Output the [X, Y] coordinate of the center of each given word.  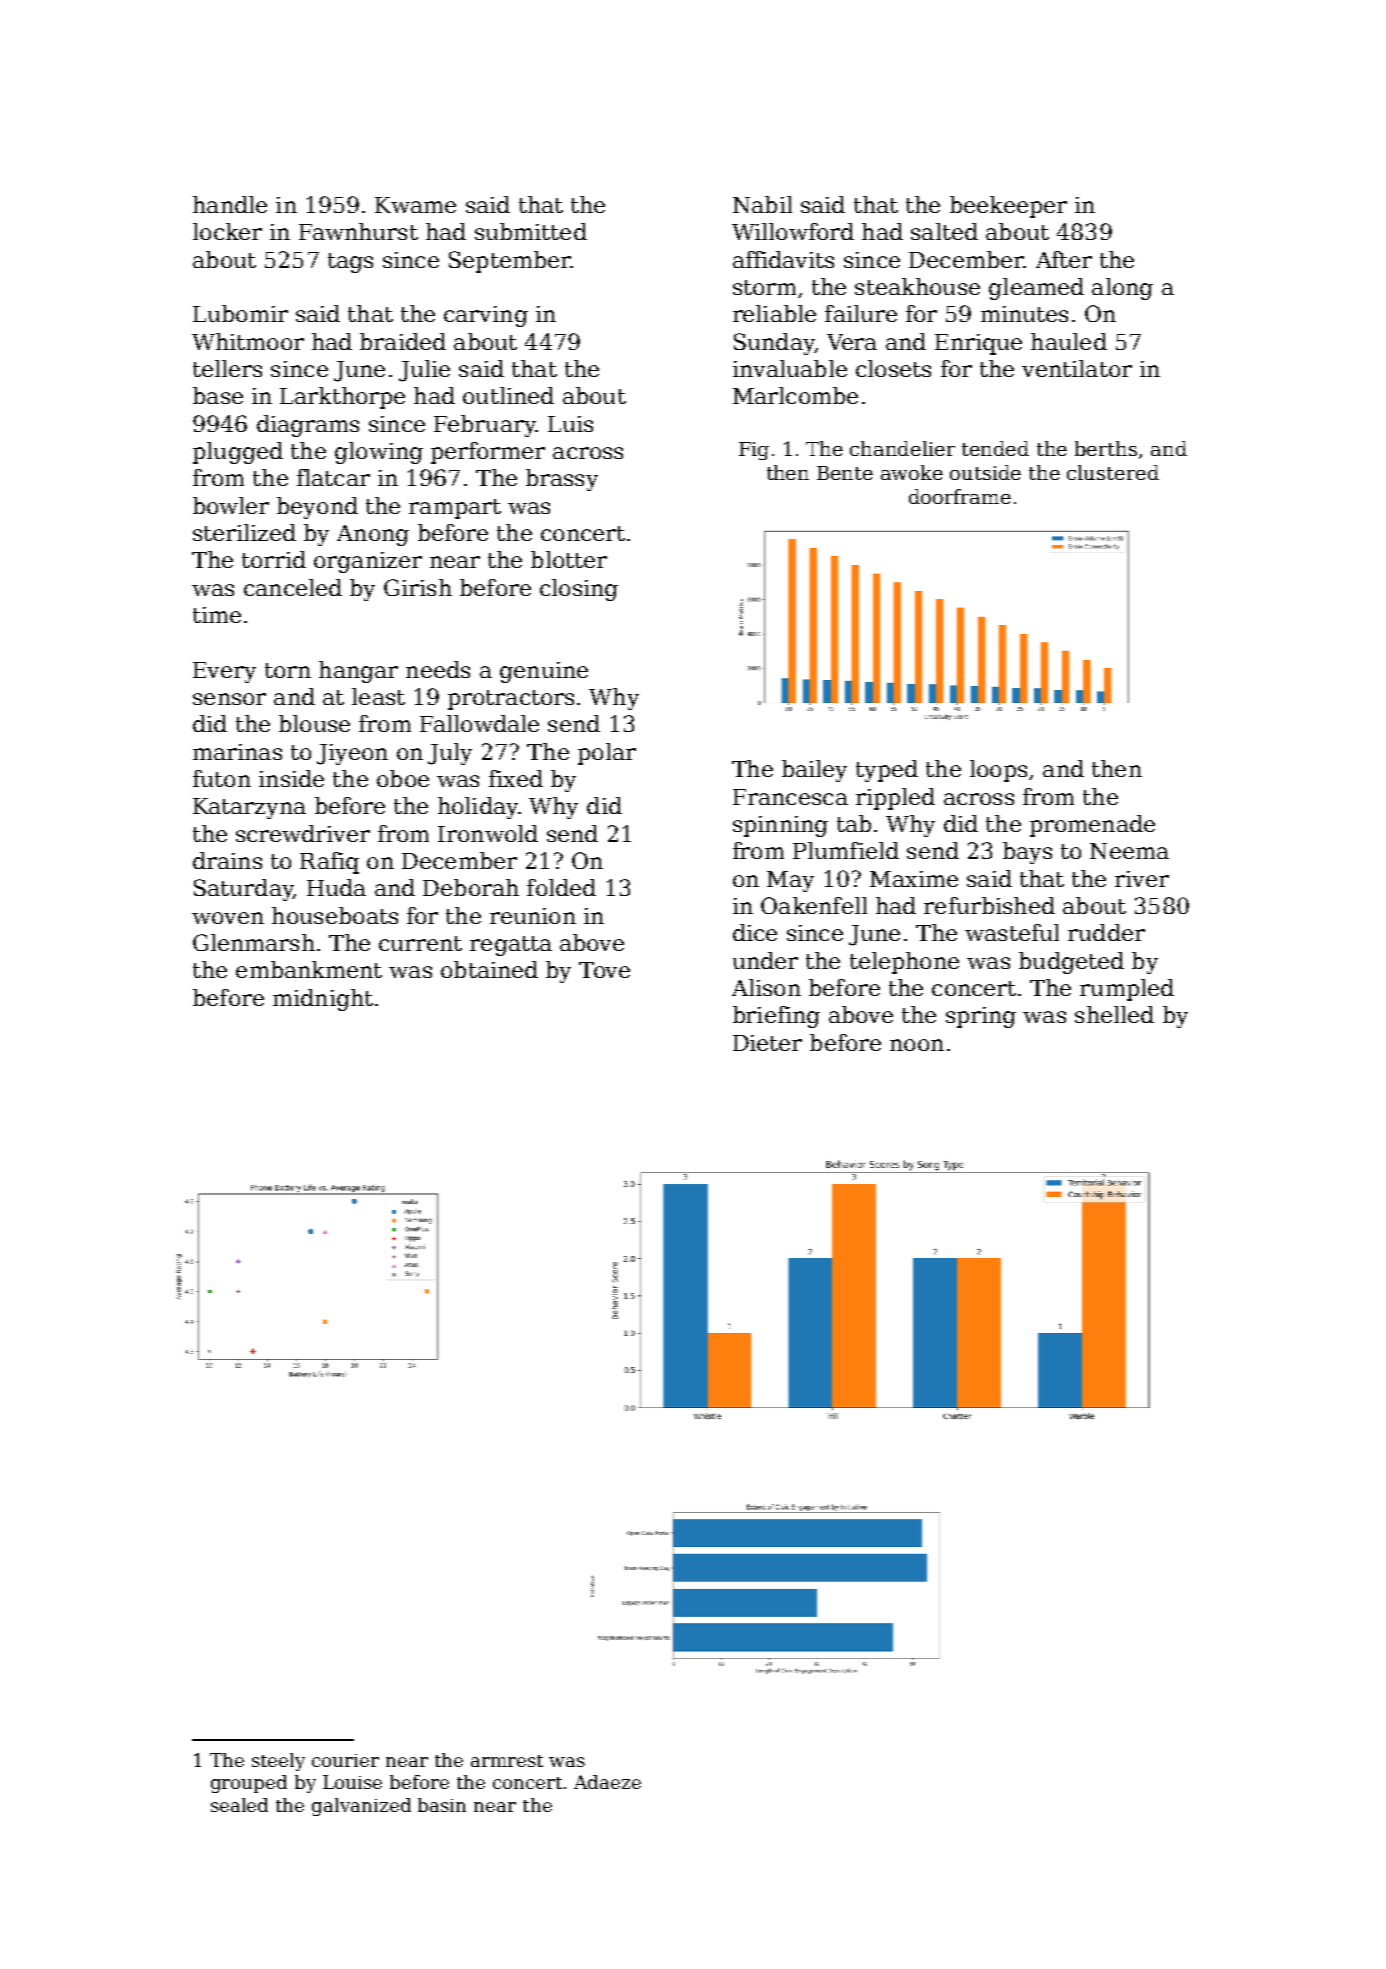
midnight [323, 1000]
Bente [845, 473]
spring [981, 1017]
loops [998, 771]
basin [442, 1805]
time [217, 615]
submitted [531, 231]
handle [230, 204]
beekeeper [1008, 207]
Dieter [767, 1043]
